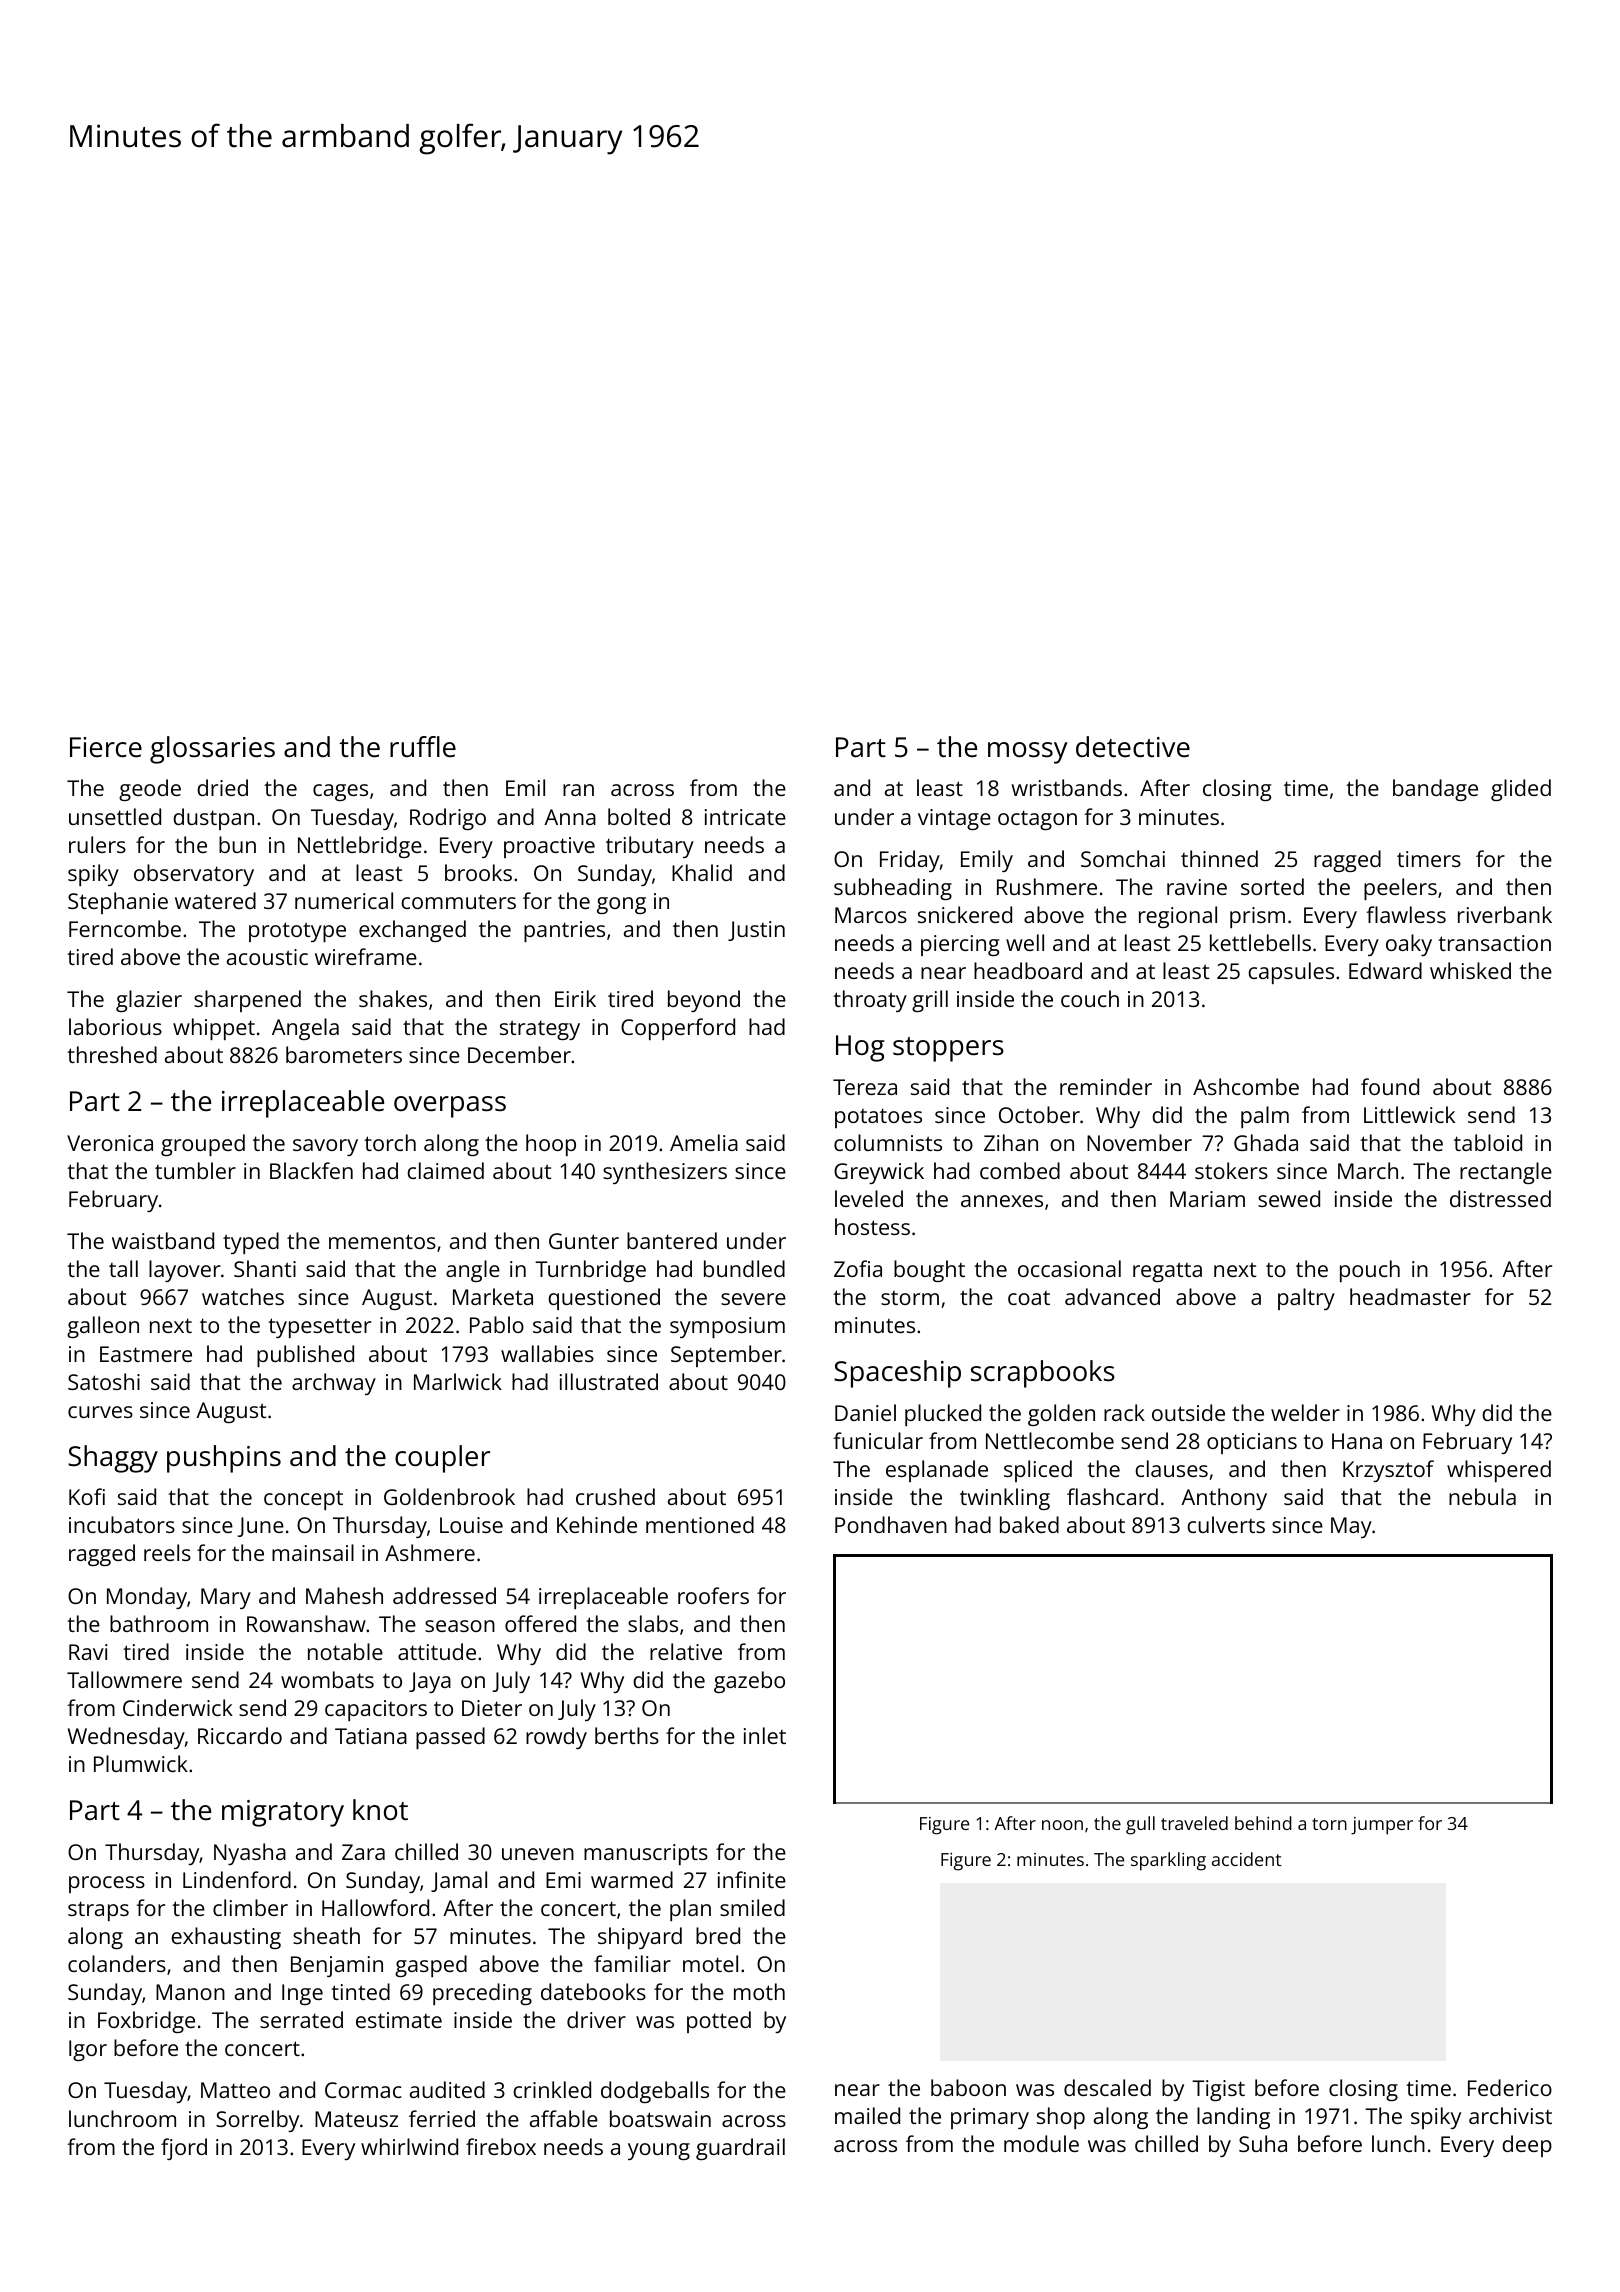 Image resolution: width=1620 pixels, height=2292 pixels. I want to click on whisked, so click(1470, 970).
